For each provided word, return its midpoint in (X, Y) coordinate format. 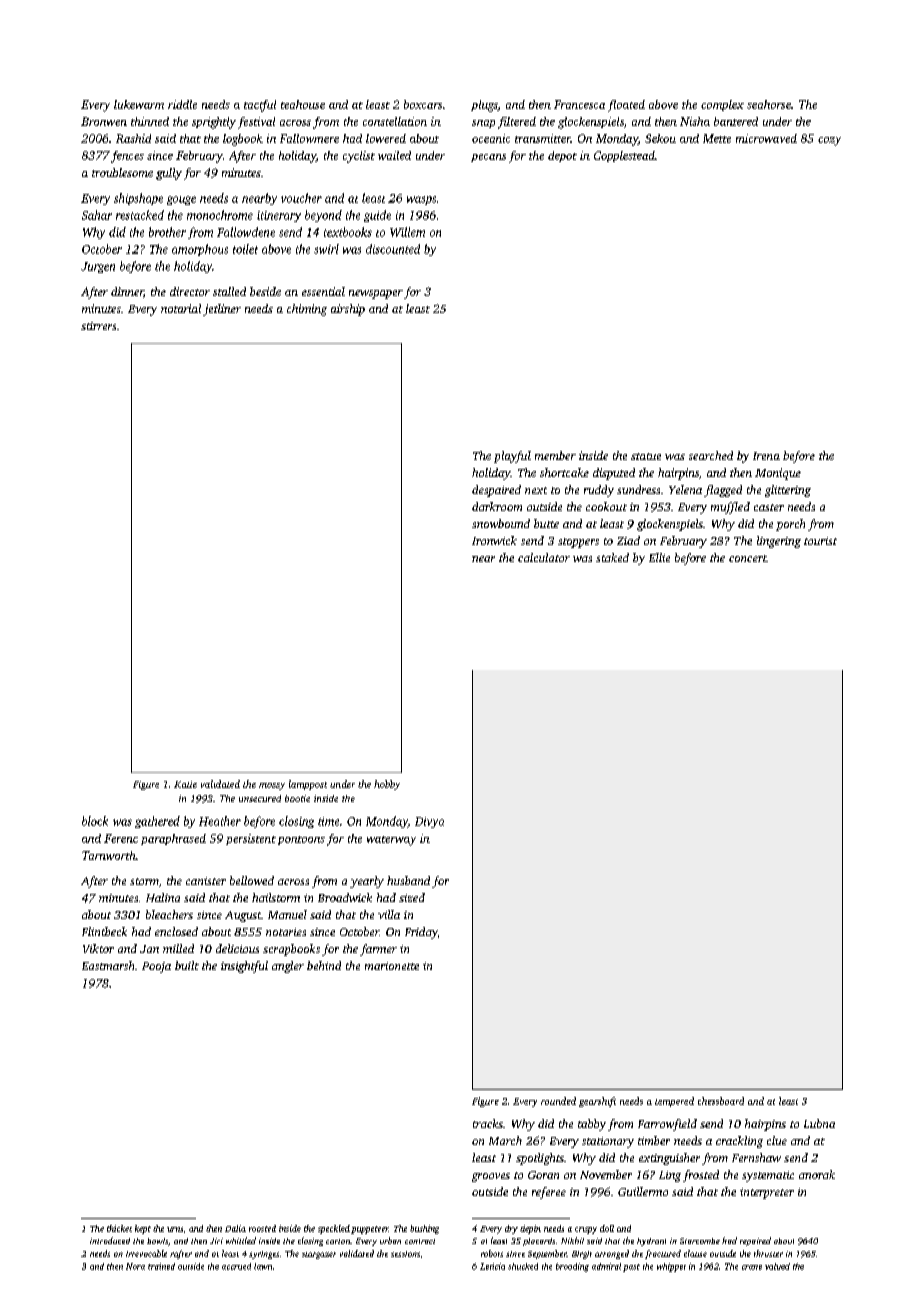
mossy (272, 786)
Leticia (492, 1266)
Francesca (579, 104)
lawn (263, 1266)
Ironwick (494, 540)
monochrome (220, 215)
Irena (766, 456)
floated (626, 106)
